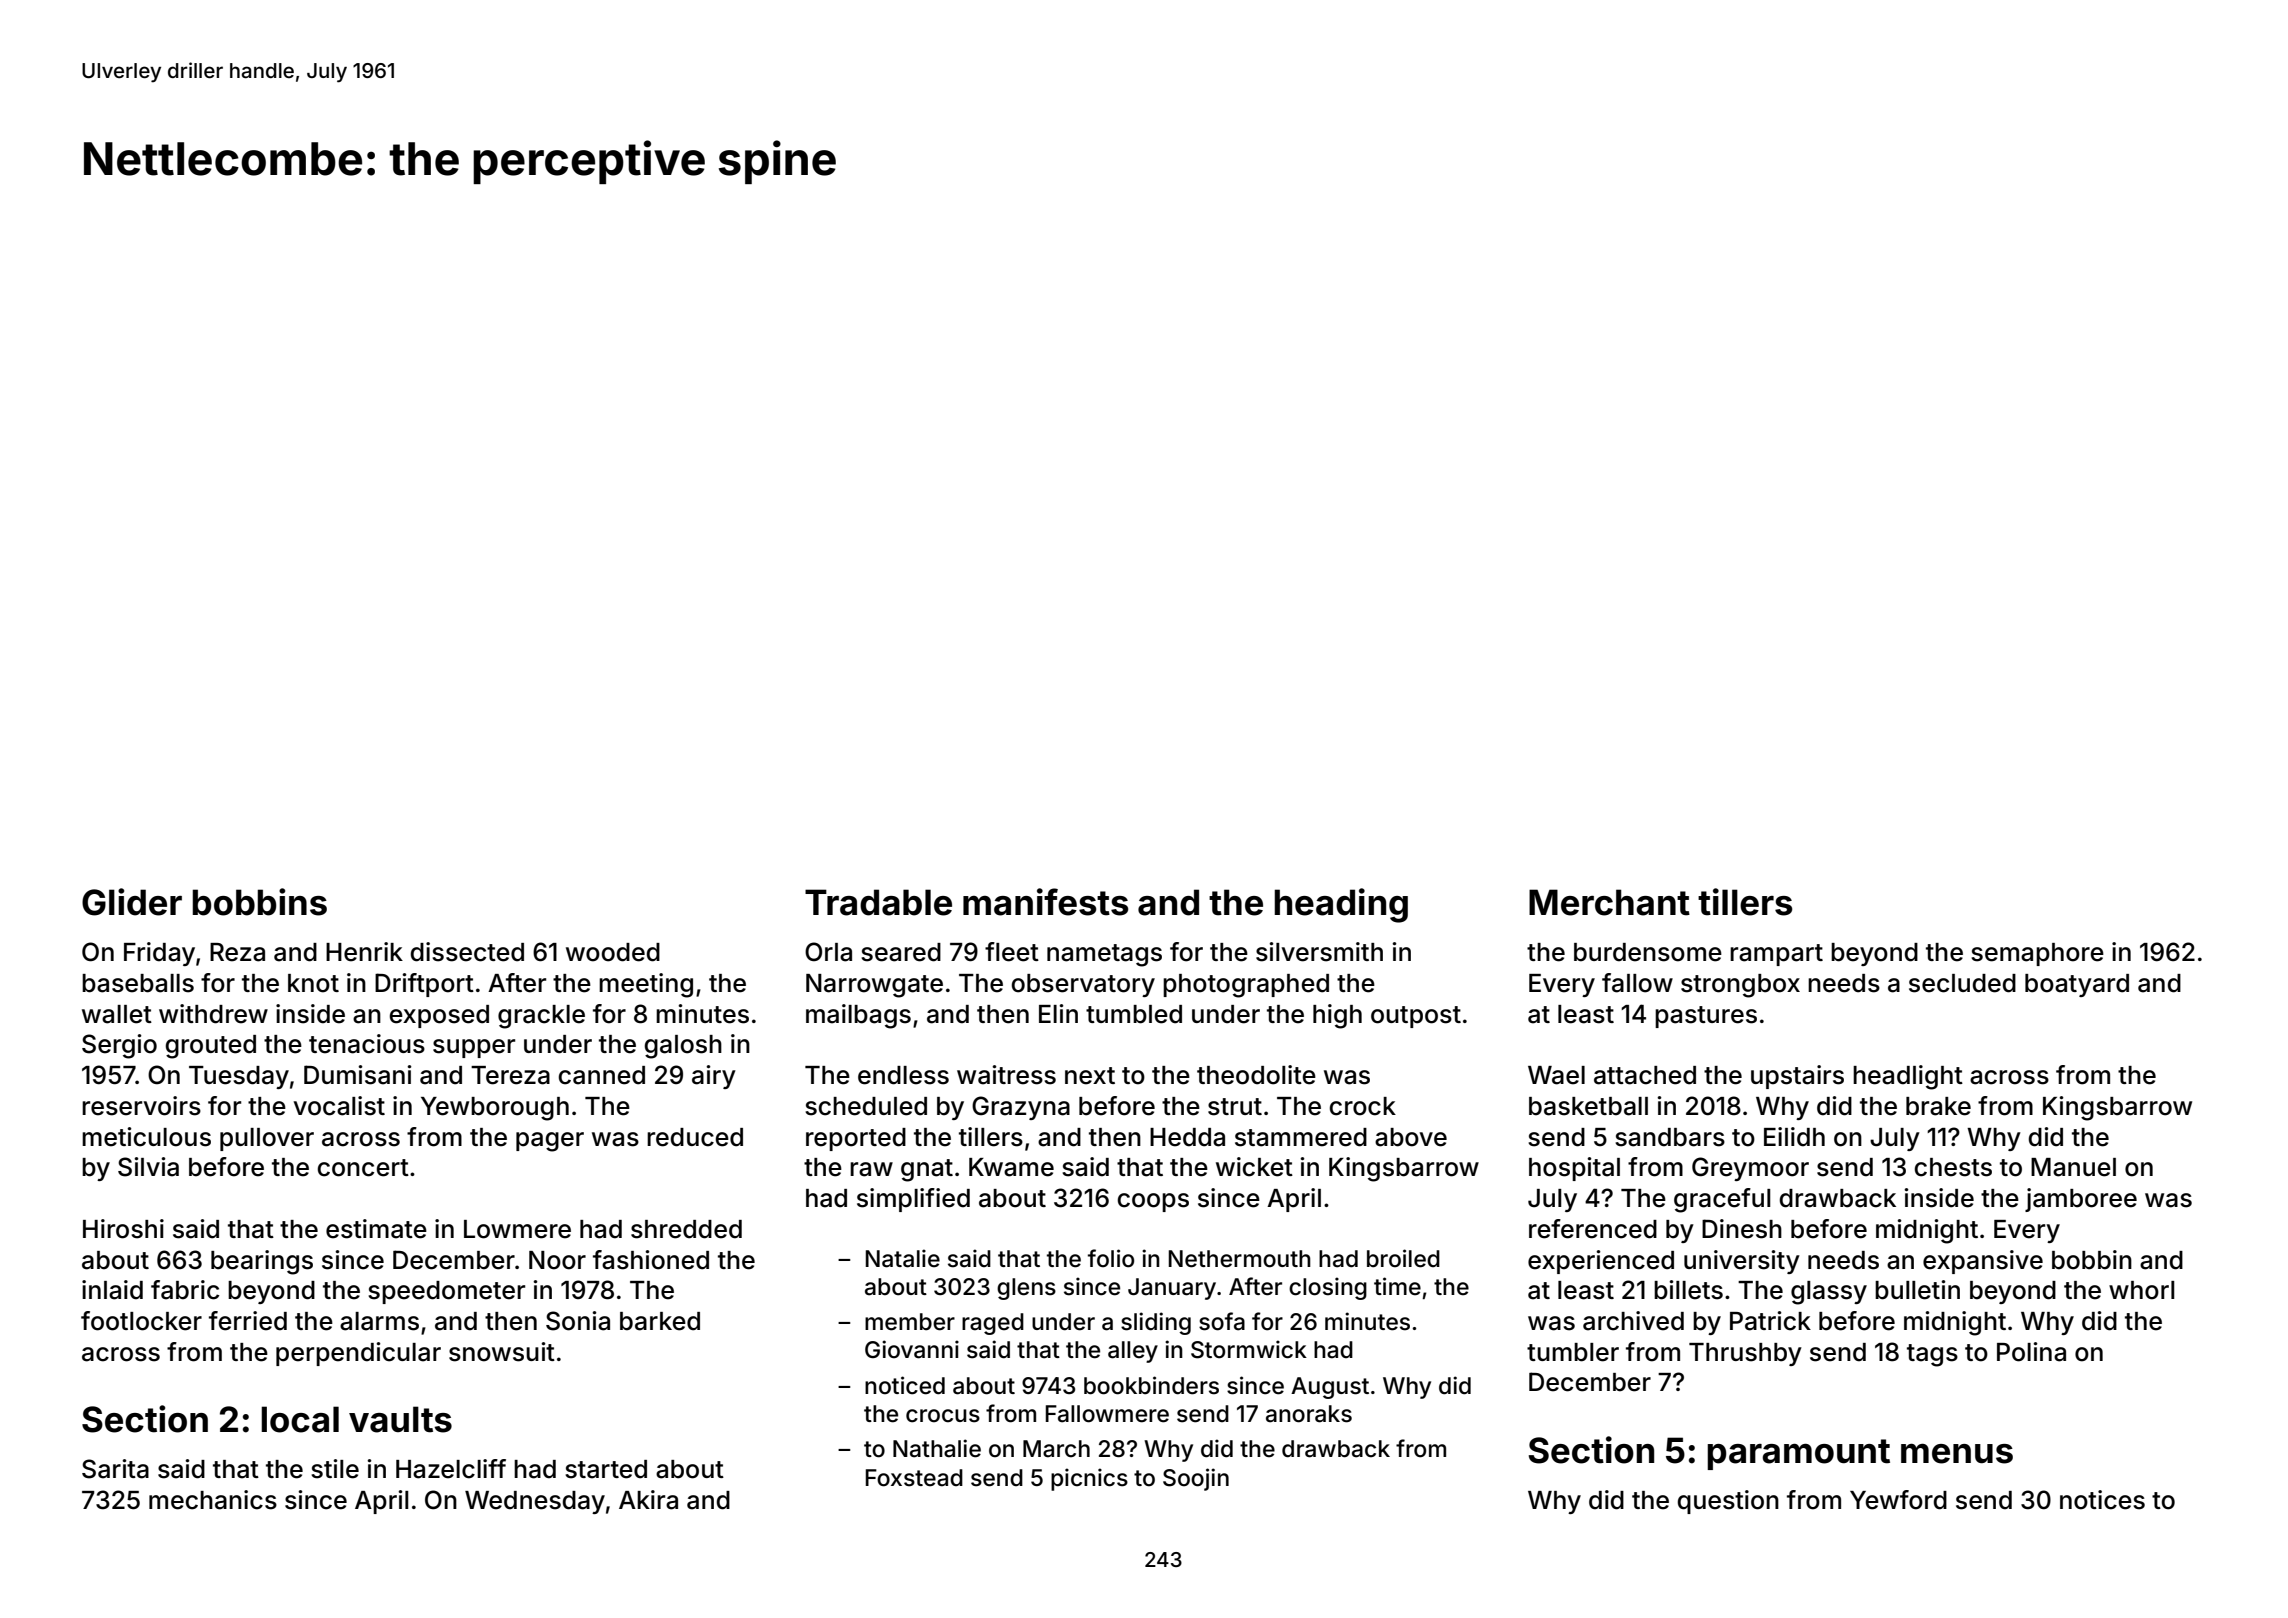 Image resolution: width=2288 pixels, height=1618 pixels. What do you see at coordinates (300, 1419) in the screenshot?
I see `local` at bounding box center [300, 1419].
